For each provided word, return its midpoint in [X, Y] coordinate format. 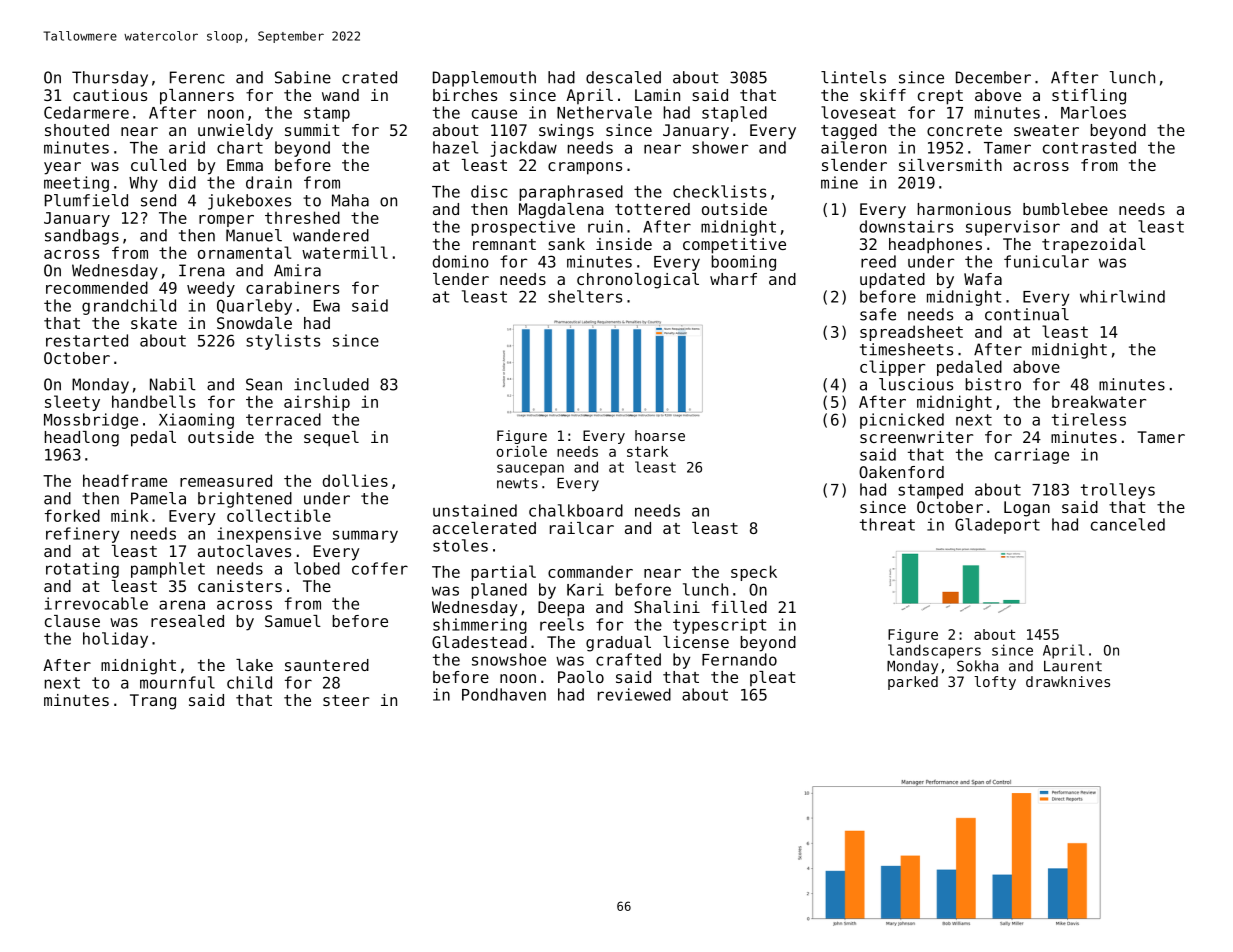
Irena [202, 270]
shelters [585, 296]
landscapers [934, 651]
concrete [964, 130]
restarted [87, 340]
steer [346, 700]
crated [369, 77]
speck [754, 573]
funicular [1046, 261]
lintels [853, 77]
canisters [240, 586]
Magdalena [561, 211]
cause [494, 114]
